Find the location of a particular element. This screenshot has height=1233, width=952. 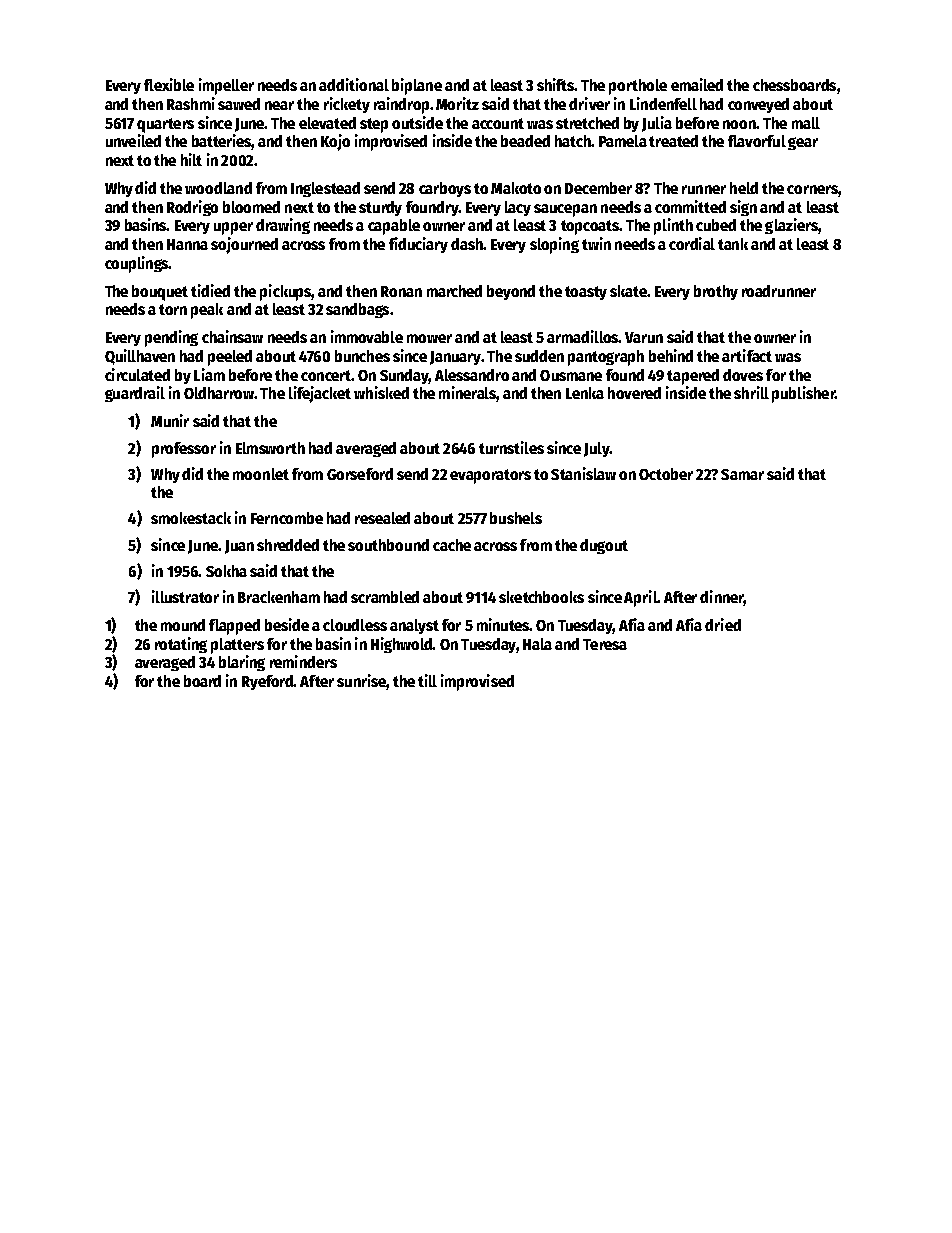

committed is located at coordinates (690, 206).
